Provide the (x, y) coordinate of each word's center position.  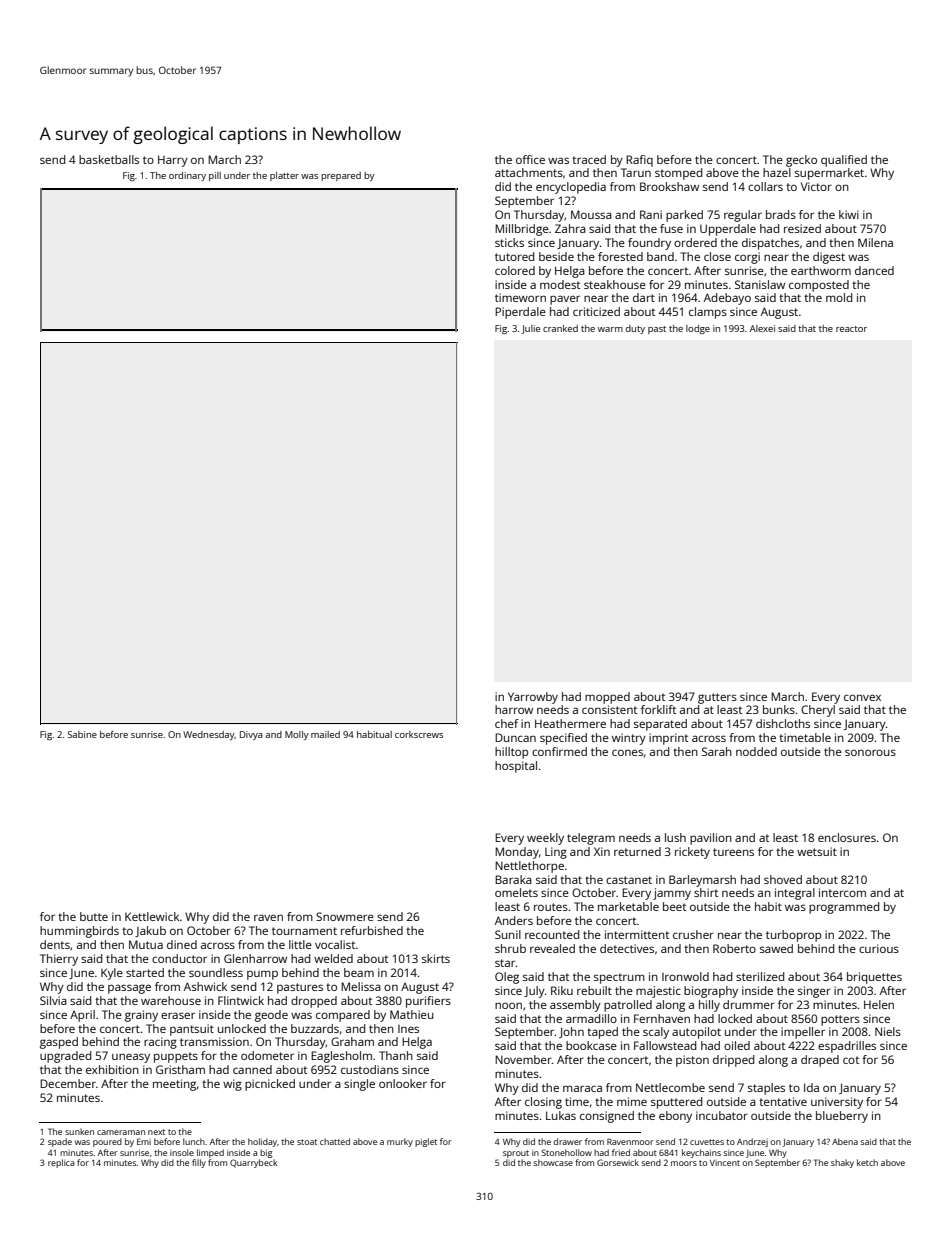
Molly (297, 735)
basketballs (109, 159)
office (530, 159)
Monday (517, 853)
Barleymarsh (702, 881)
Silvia (53, 1000)
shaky (842, 1163)
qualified (844, 161)
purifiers (428, 1002)
